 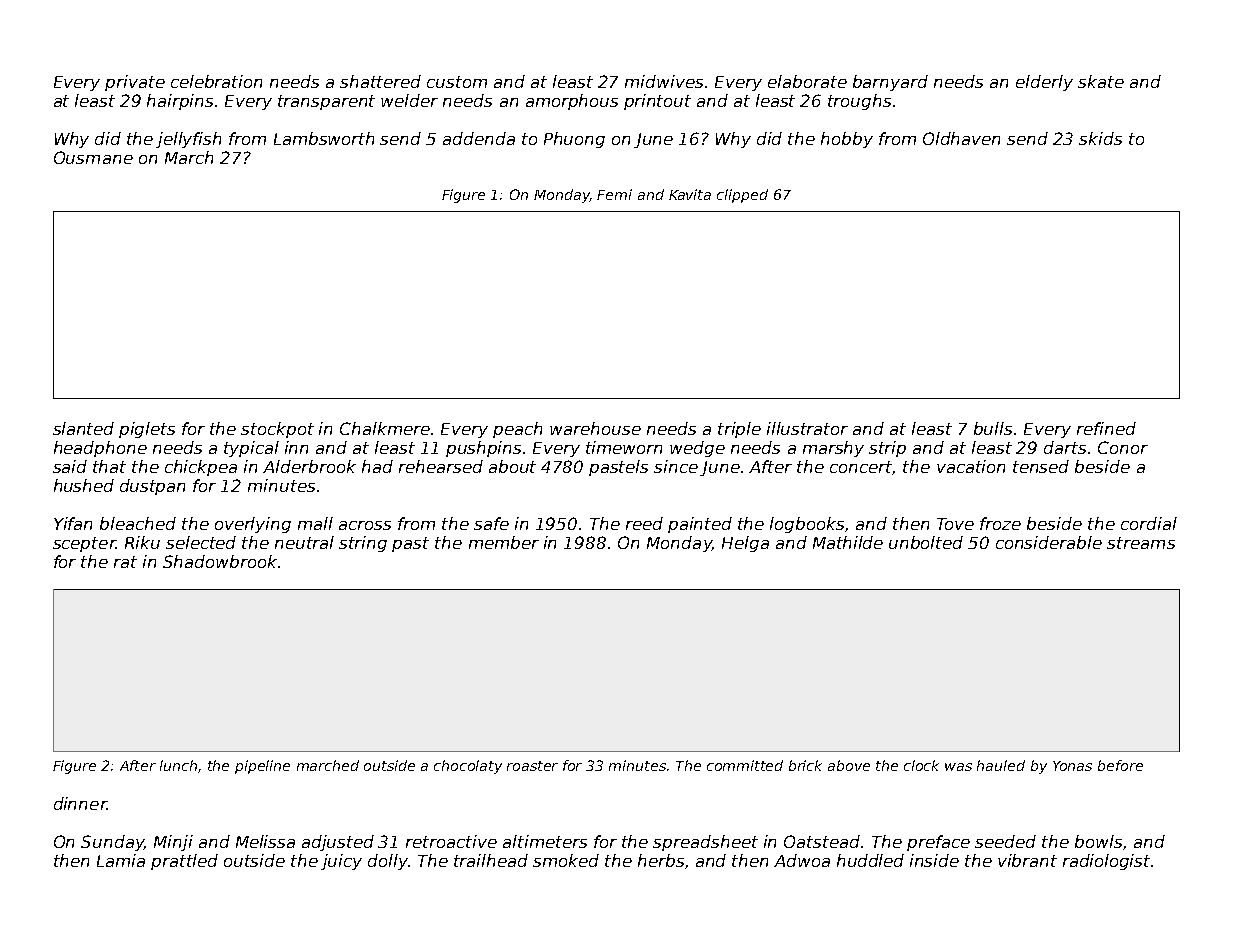 I want to click on Minji, so click(x=173, y=843).
